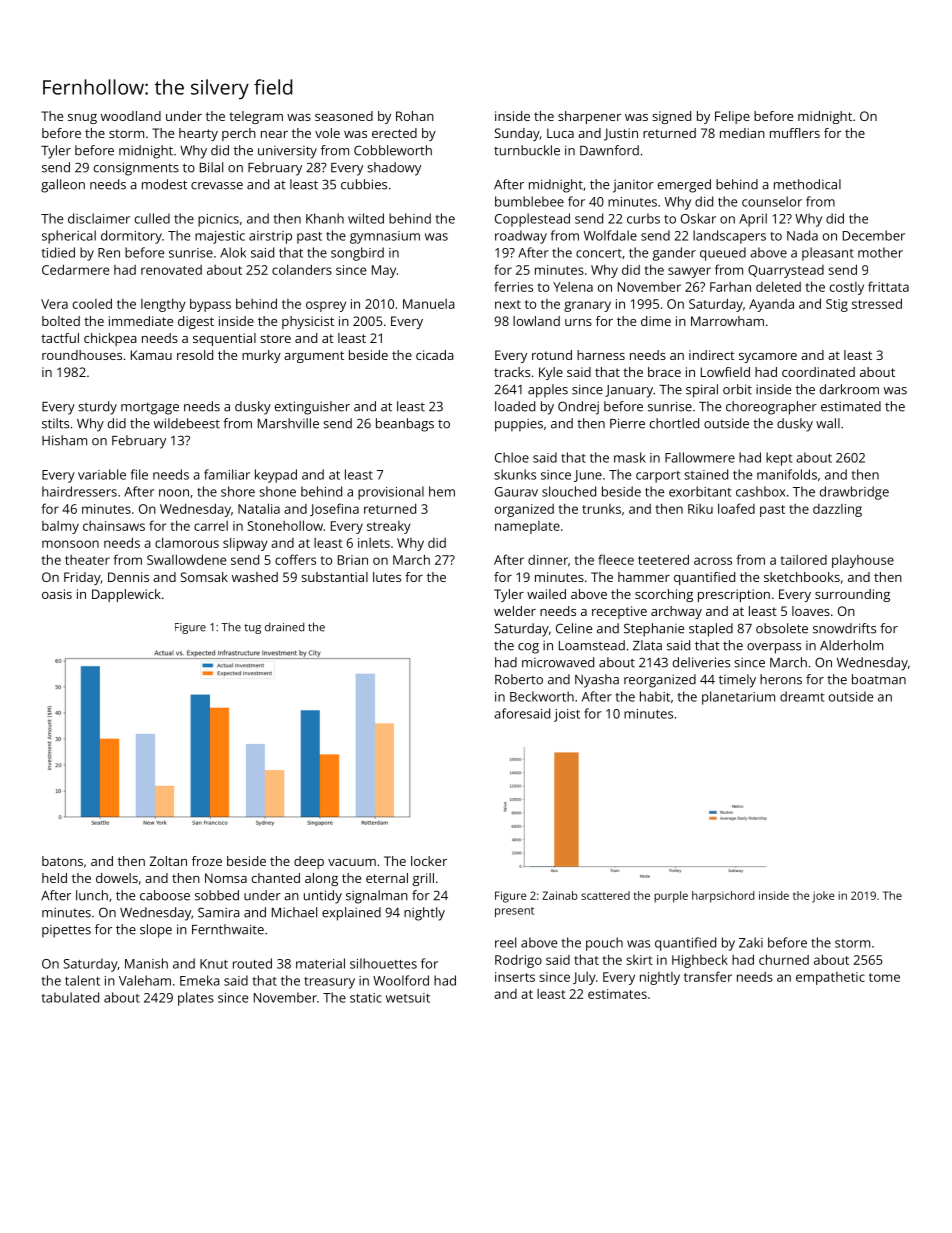  Describe the element at coordinates (274, 134) in the screenshot. I see `near` at that location.
